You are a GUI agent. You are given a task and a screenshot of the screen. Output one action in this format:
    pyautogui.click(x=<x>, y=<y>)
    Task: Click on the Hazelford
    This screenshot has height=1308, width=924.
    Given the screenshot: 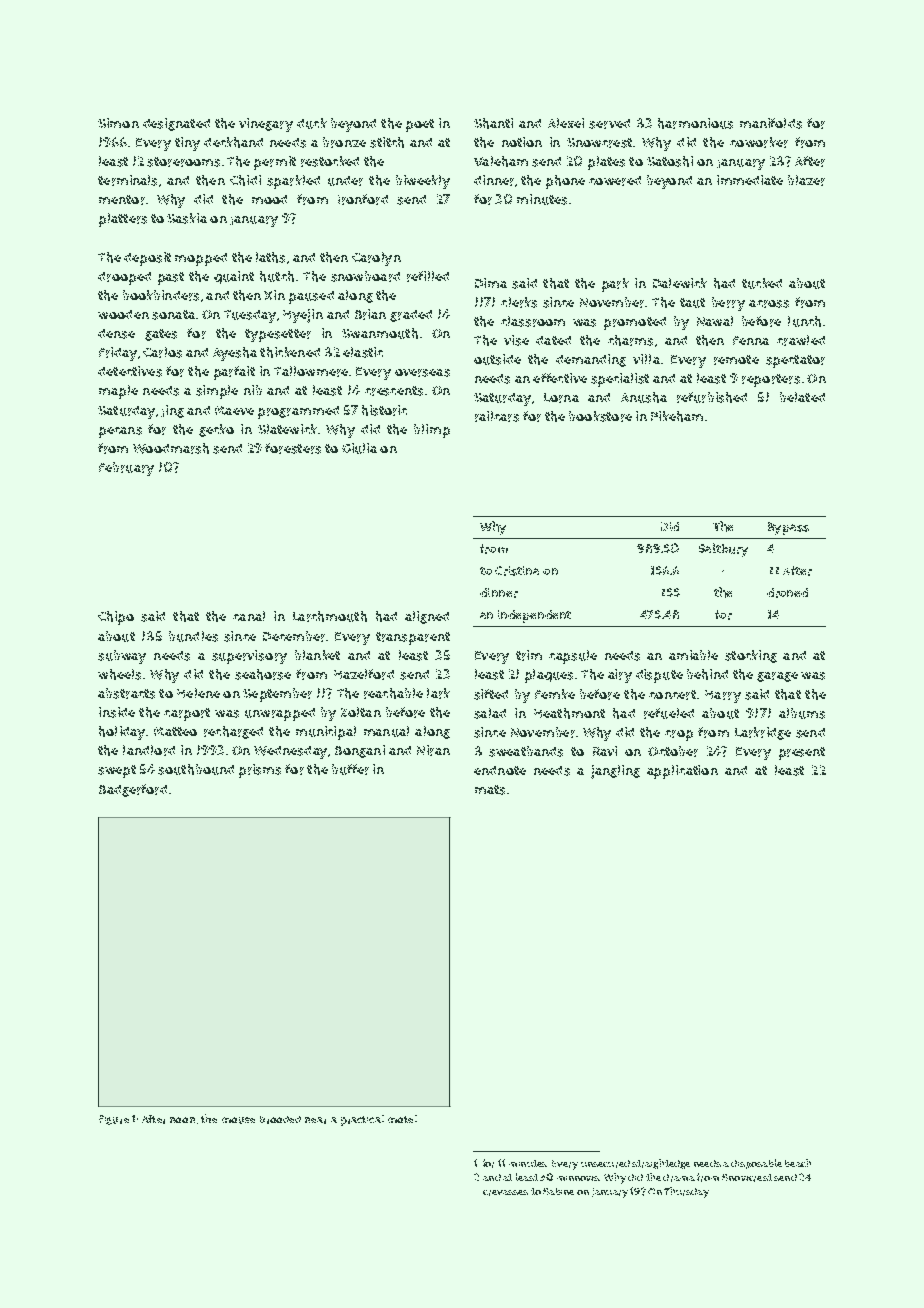 What is the action you would take?
    pyautogui.click(x=364, y=674)
